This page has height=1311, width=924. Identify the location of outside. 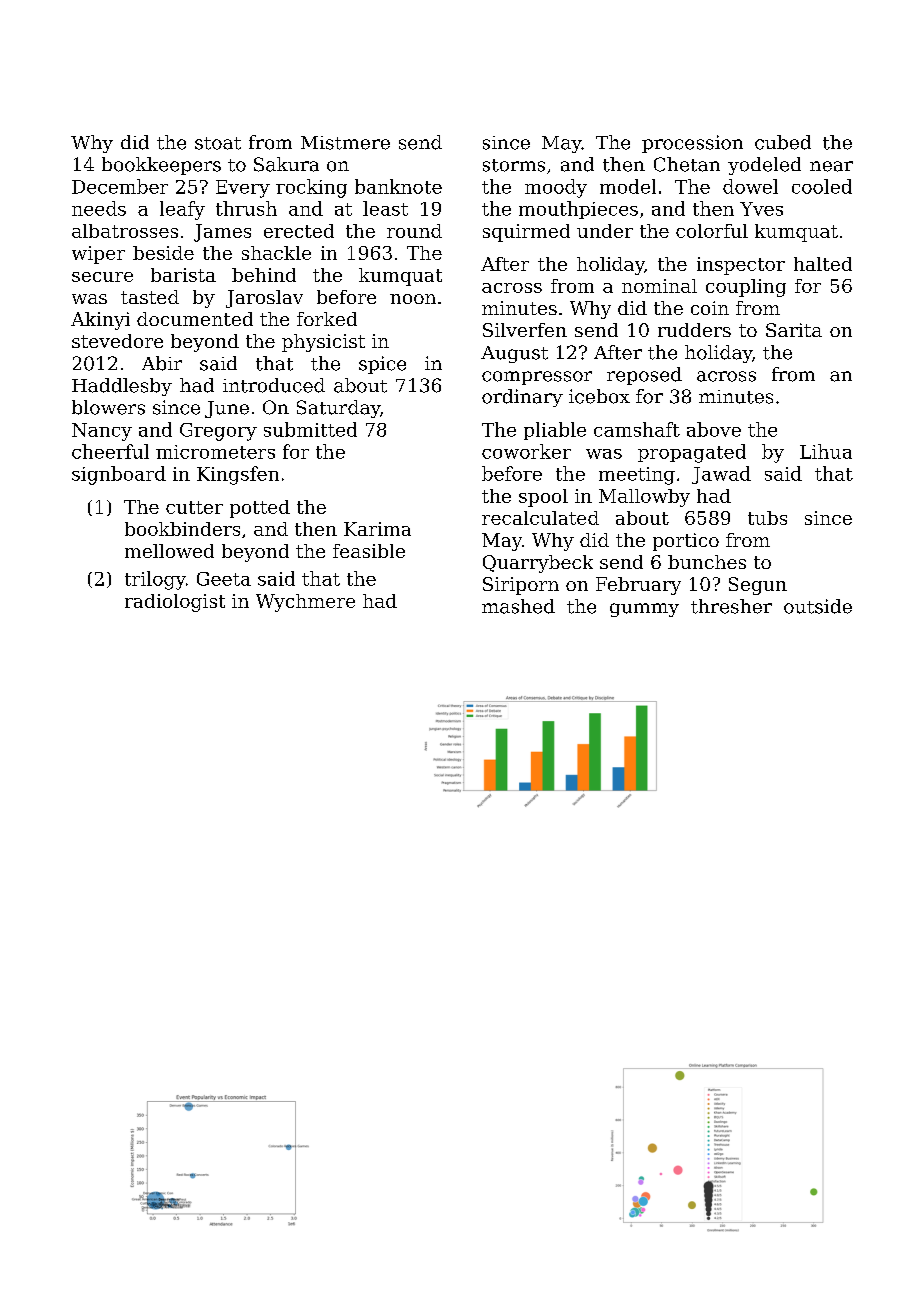
(818, 606).
